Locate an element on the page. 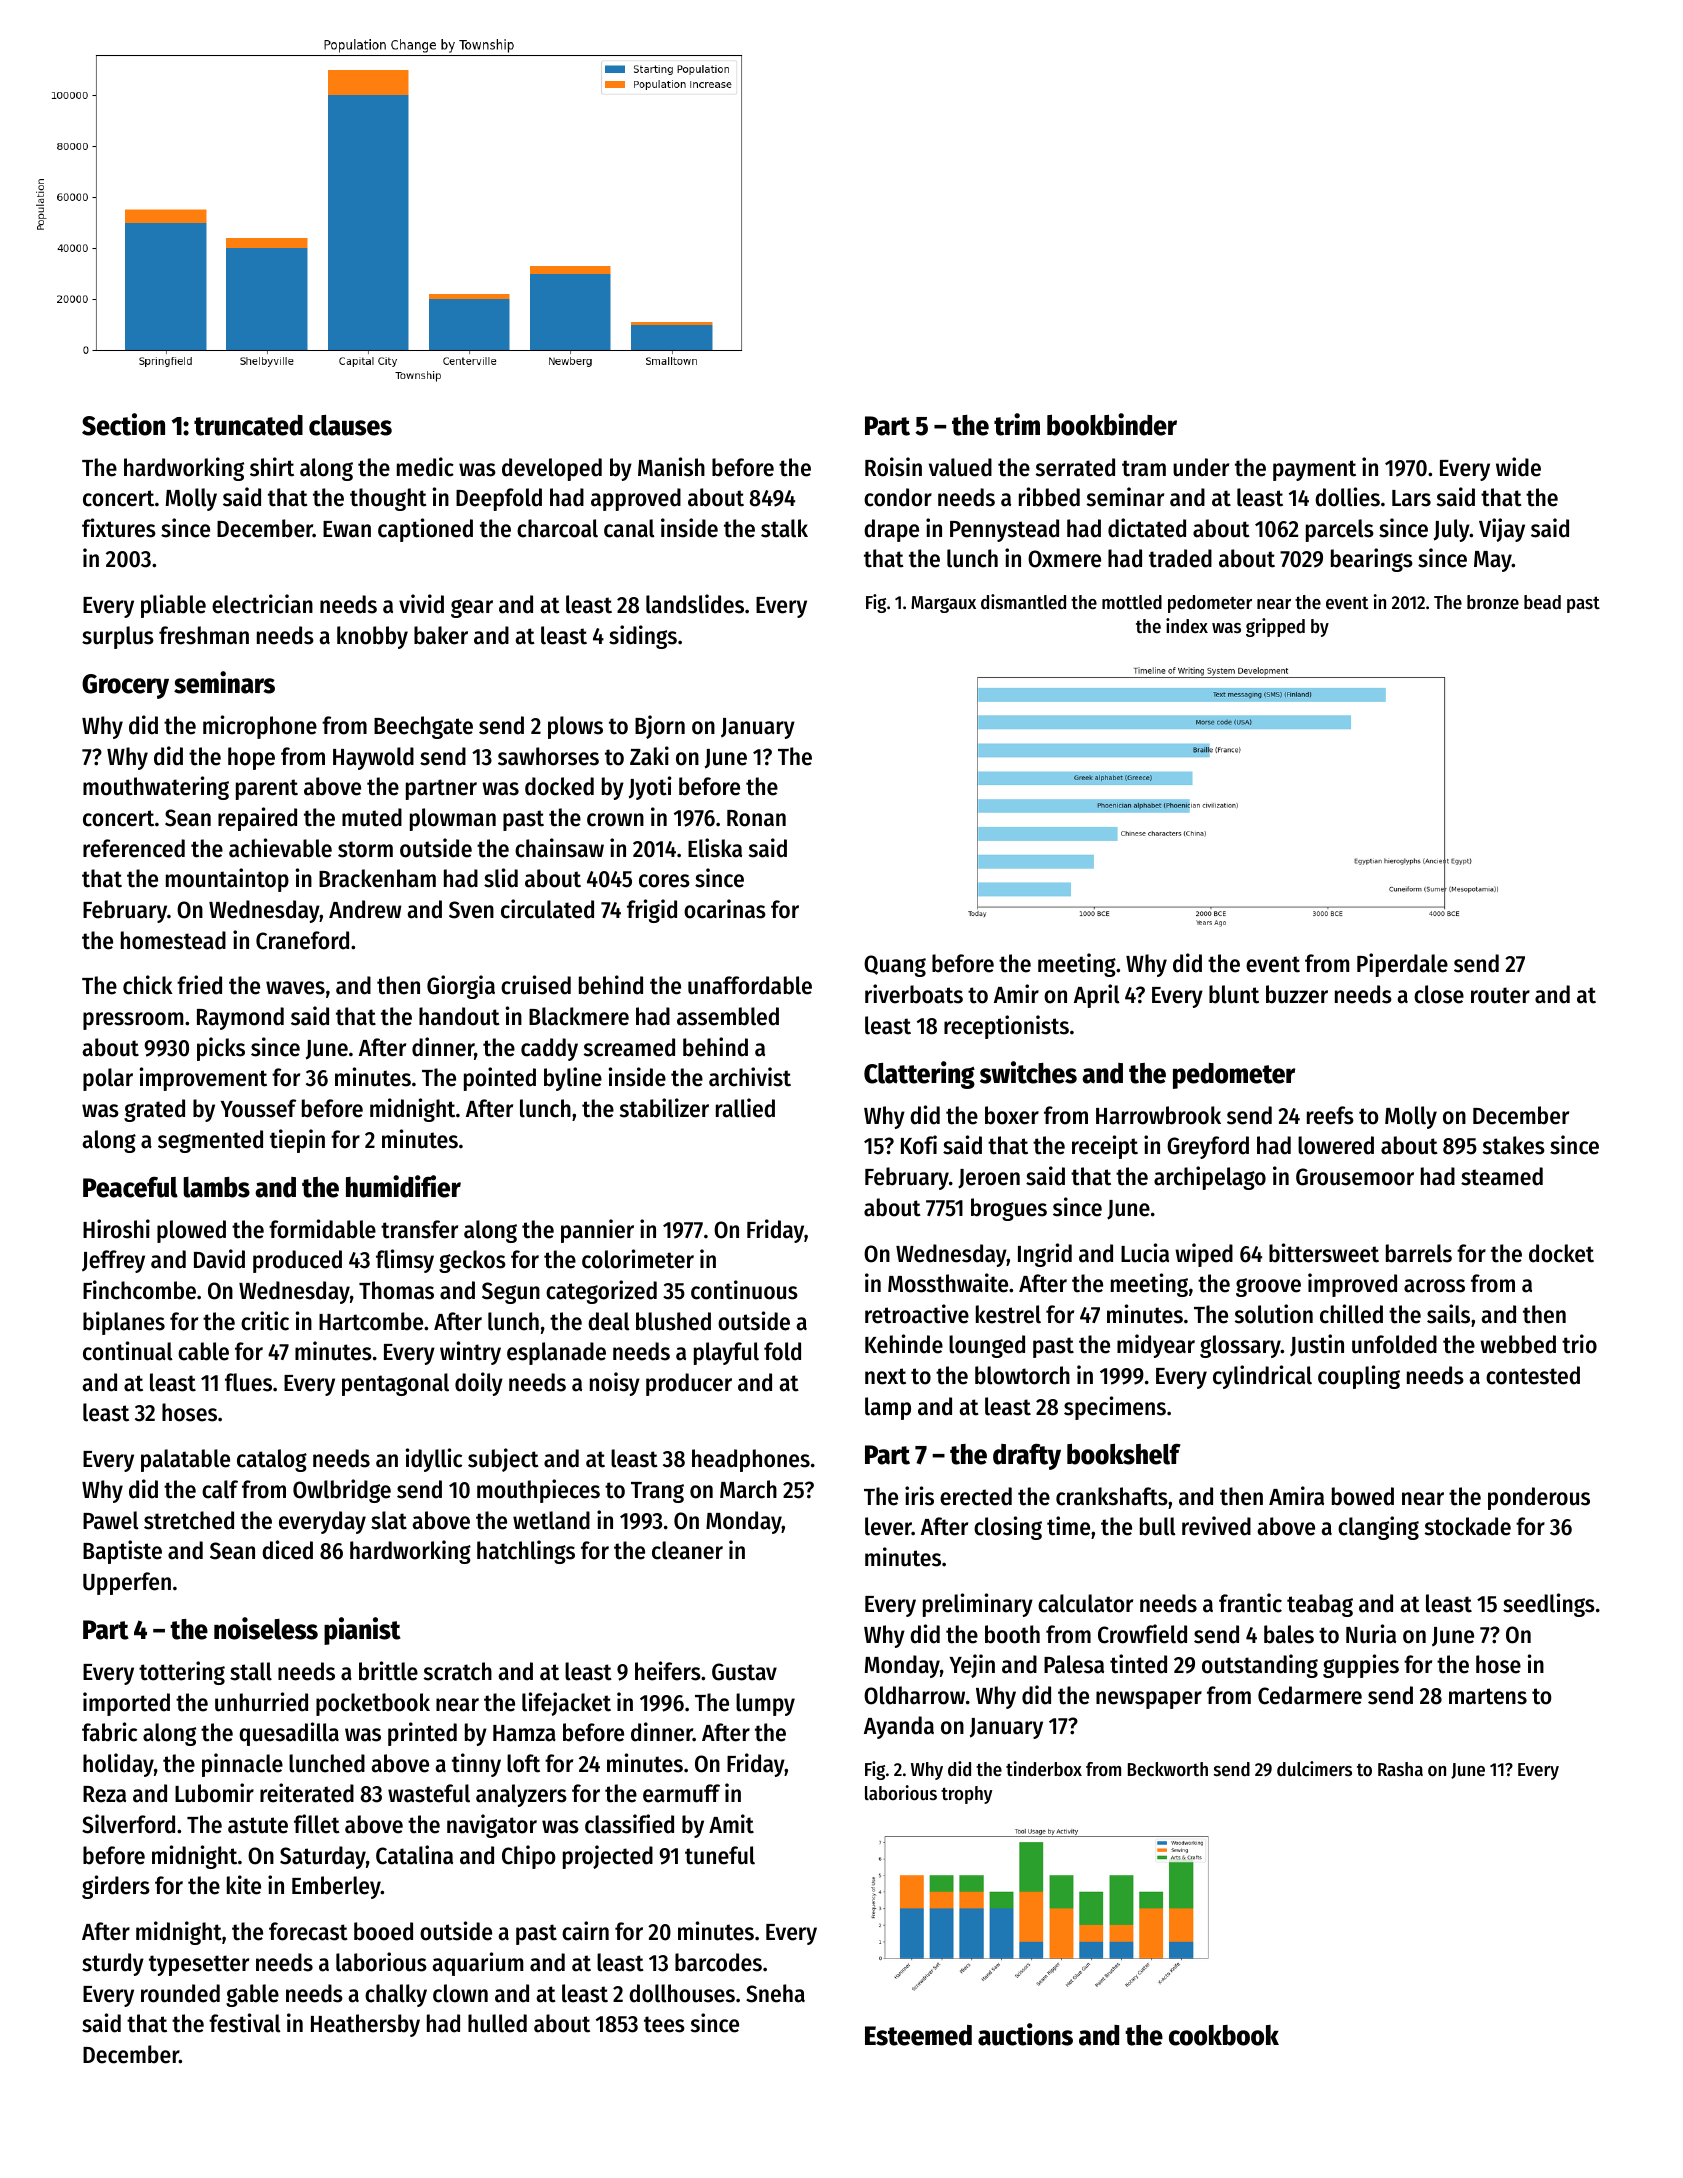 Image resolution: width=1683 pixels, height=2178 pixels. Beechgate is located at coordinates (423, 727).
